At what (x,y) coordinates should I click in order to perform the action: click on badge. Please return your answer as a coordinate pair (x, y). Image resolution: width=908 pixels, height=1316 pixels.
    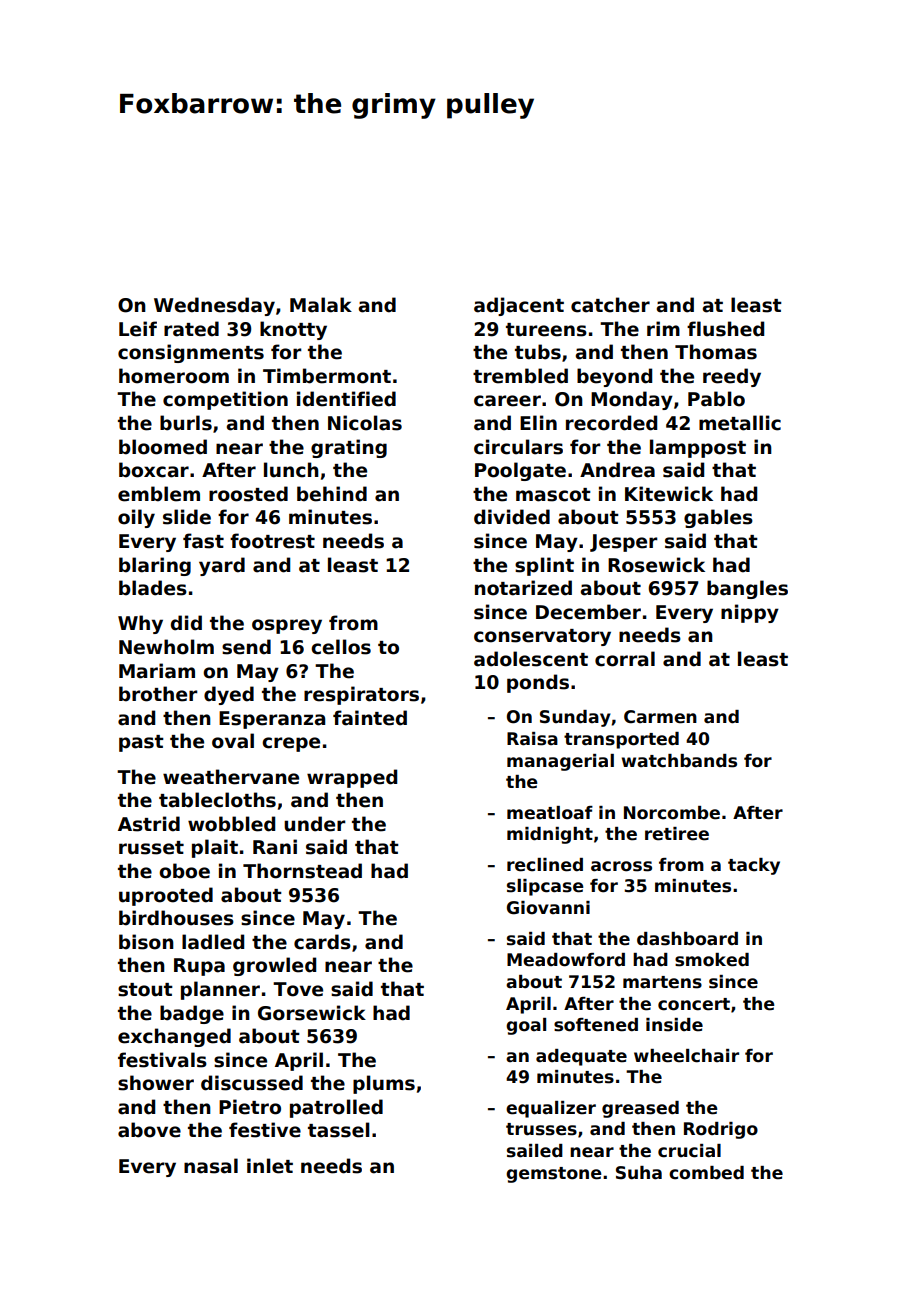
    Looking at the image, I should click on (192, 1014).
